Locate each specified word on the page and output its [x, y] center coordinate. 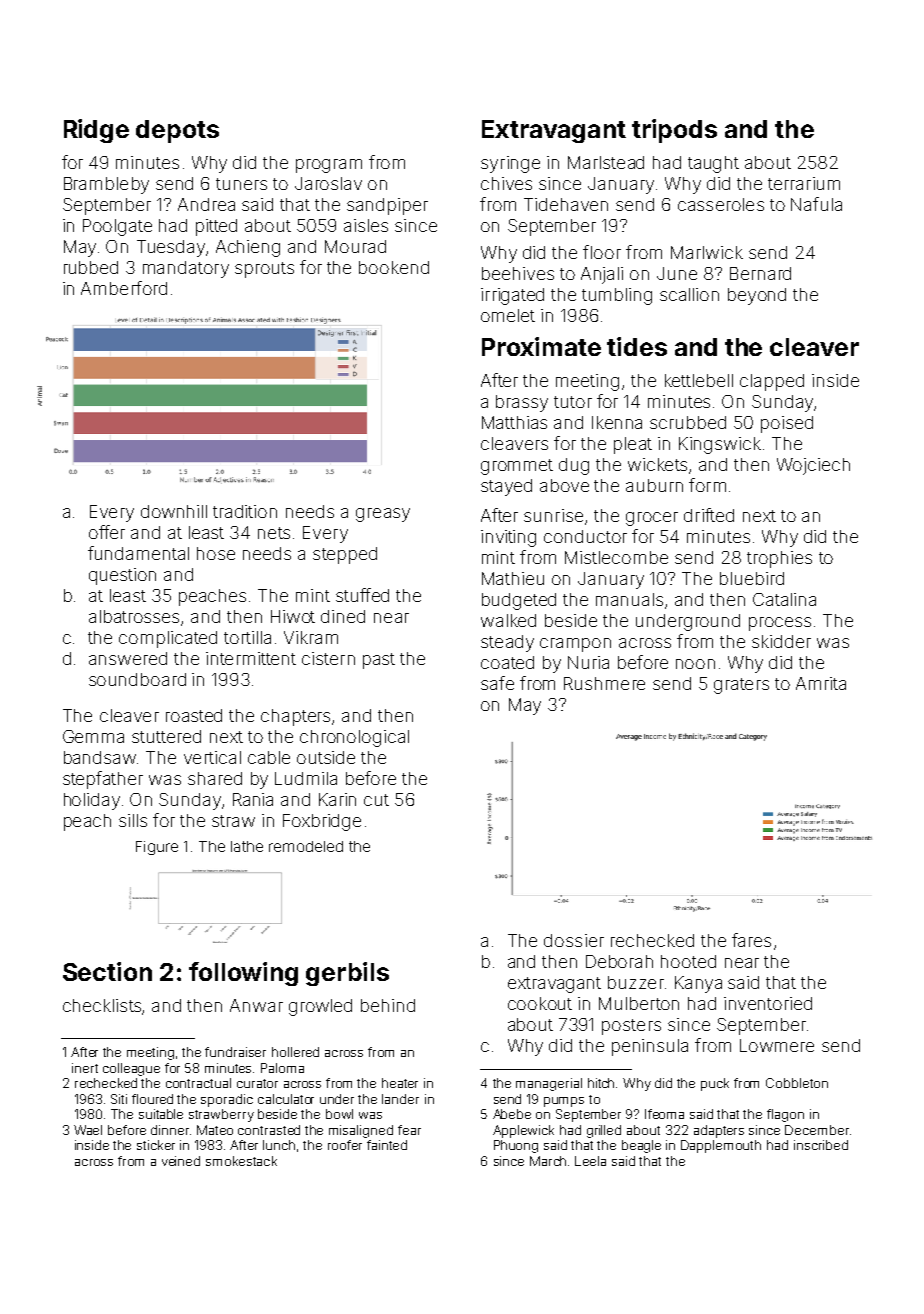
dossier [574, 940]
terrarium [804, 183]
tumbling [617, 296]
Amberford [124, 288]
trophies [779, 559]
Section [107, 971]
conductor [585, 536]
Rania [253, 799]
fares [751, 940]
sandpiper [387, 206]
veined [181, 1161]
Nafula [816, 204]
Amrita [821, 683]
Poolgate [117, 227]
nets [274, 533]
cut [376, 800]
